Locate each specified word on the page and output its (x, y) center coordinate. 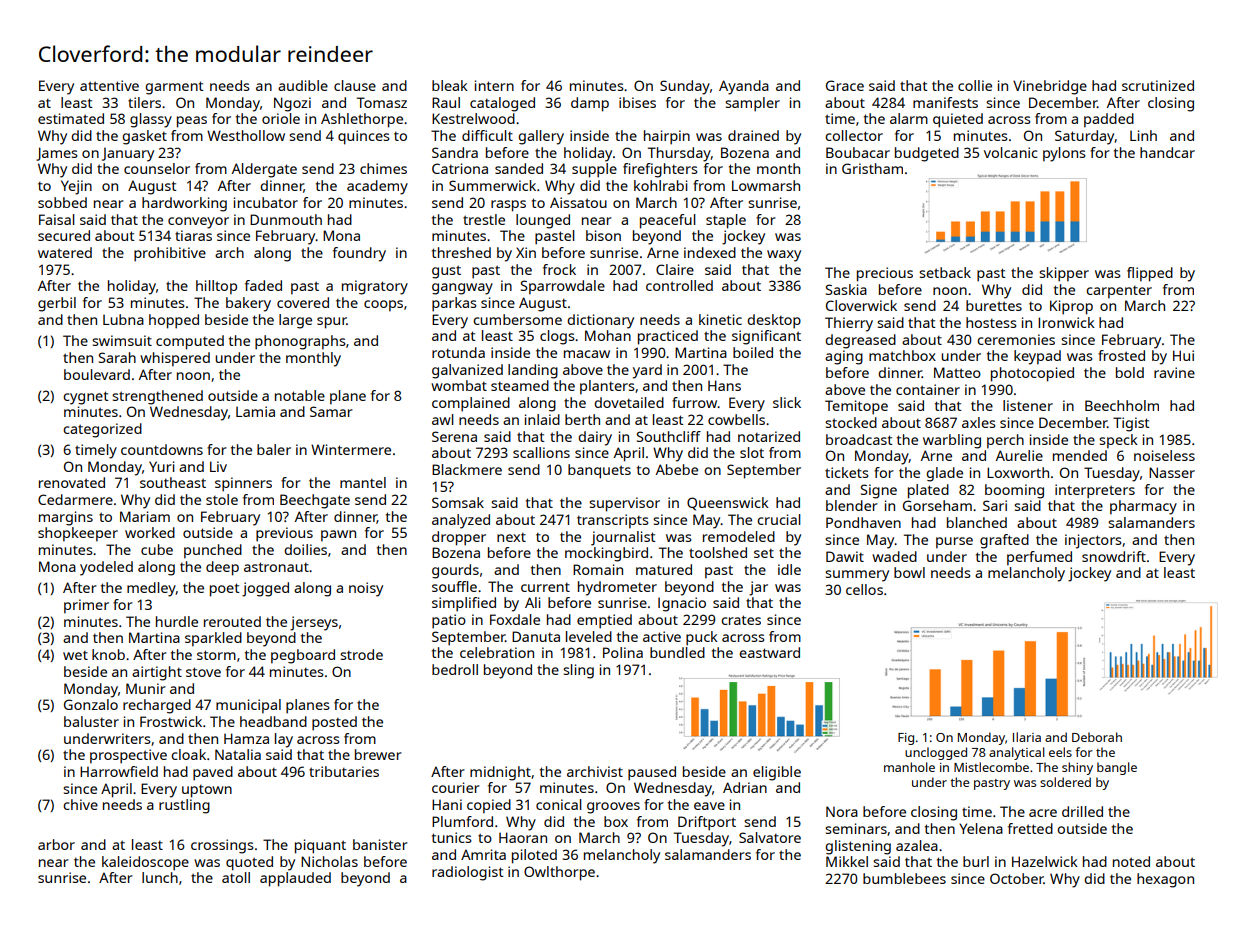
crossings (222, 846)
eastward (769, 652)
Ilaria (1027, 737)
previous (284, 534)
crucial (779, 519)
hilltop (216, 287)
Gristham (872, 168)
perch (1005, 441)
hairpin (667, 137)
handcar (1167, 152)
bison (603, 235)
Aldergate (264, 170)
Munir (146, 688)
